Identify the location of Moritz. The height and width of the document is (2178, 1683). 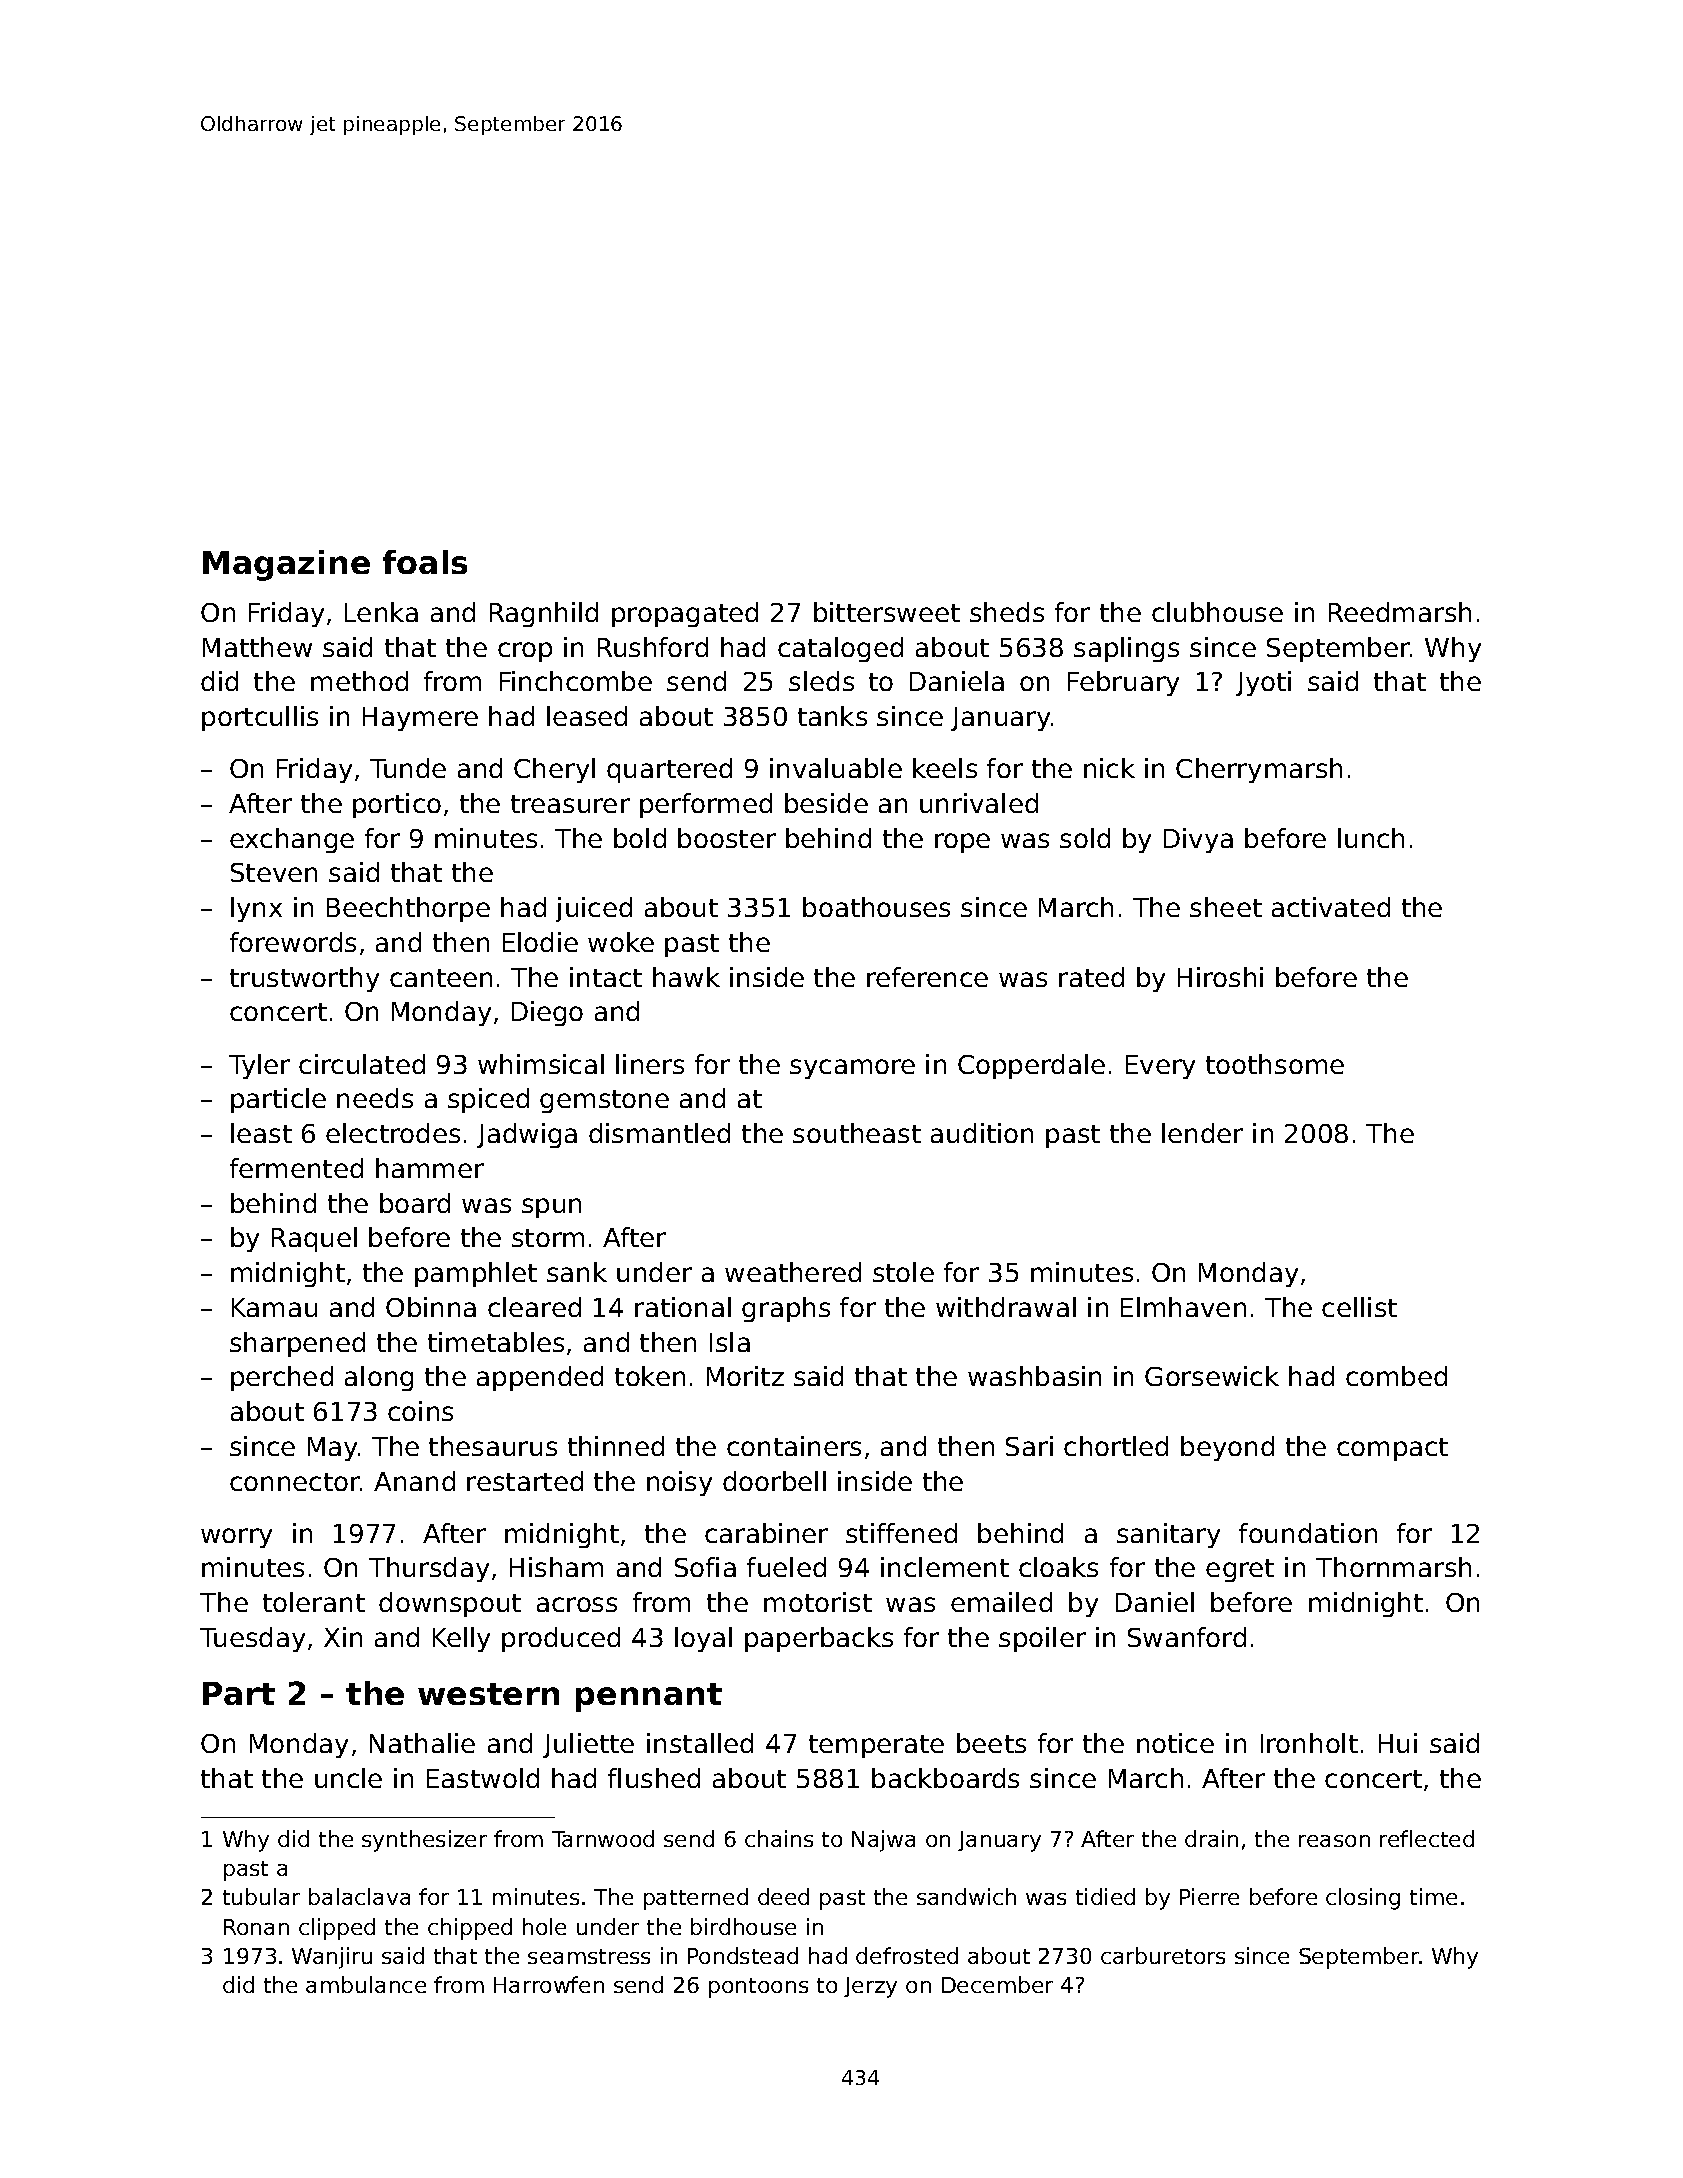
(745, 1376).
